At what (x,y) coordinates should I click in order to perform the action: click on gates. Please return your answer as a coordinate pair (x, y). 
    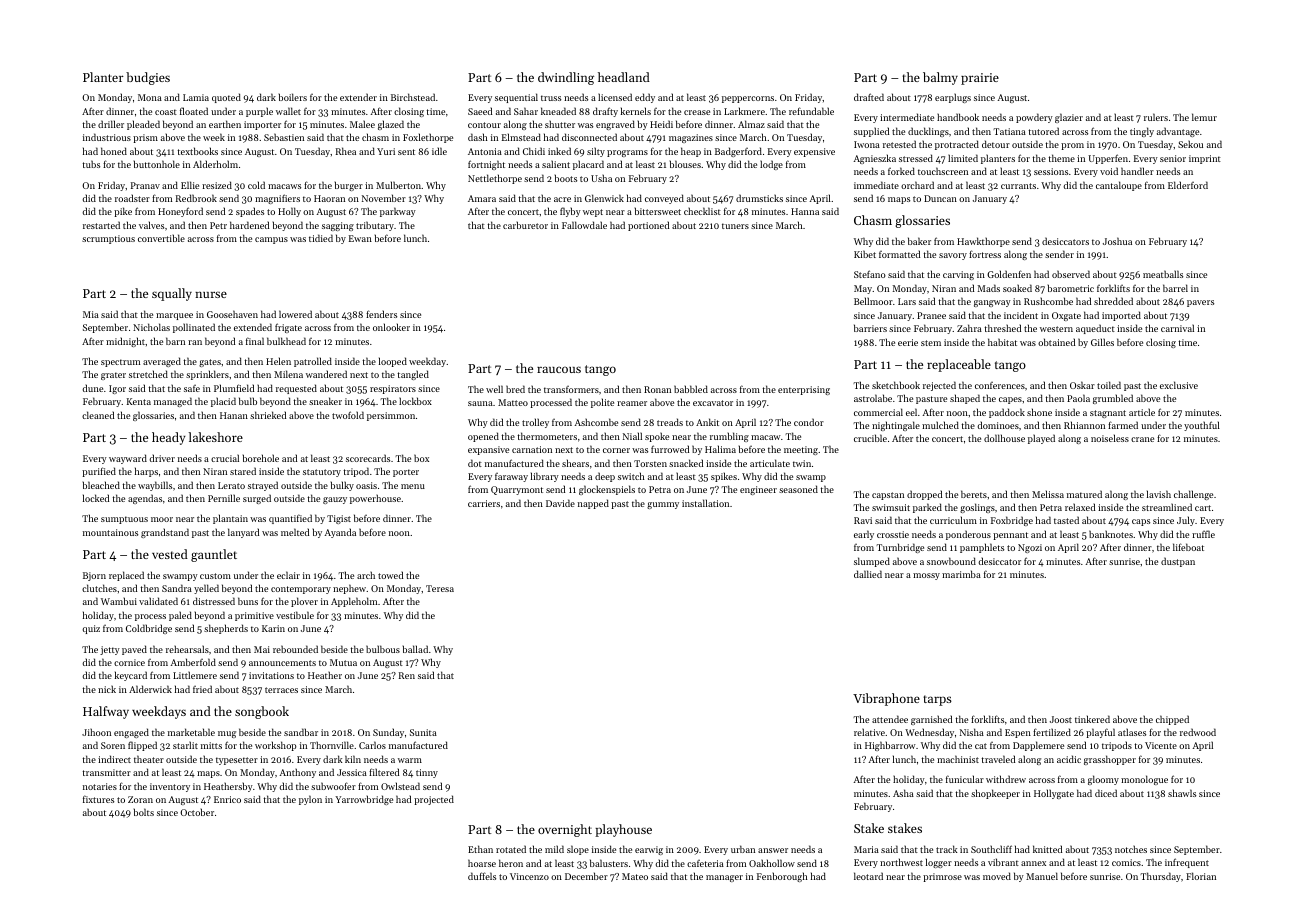
    Looking at the image, I should click on (210, 363).
